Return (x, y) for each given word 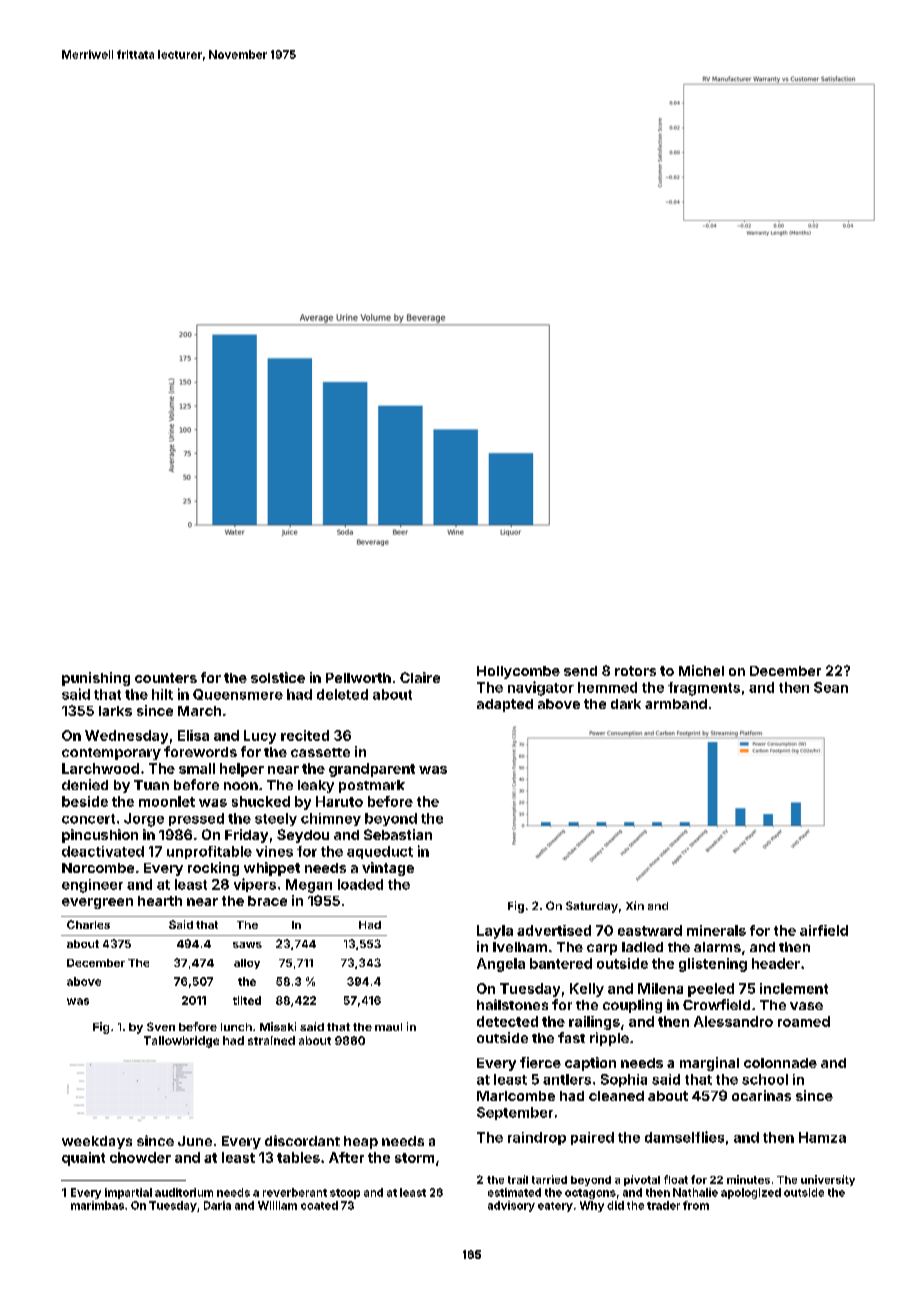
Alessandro (733, 1021)
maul (388, 1027)
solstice (278, 677)
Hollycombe (518, 672)
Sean (831, 687)
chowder (140, 1157)
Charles (88, 924)
